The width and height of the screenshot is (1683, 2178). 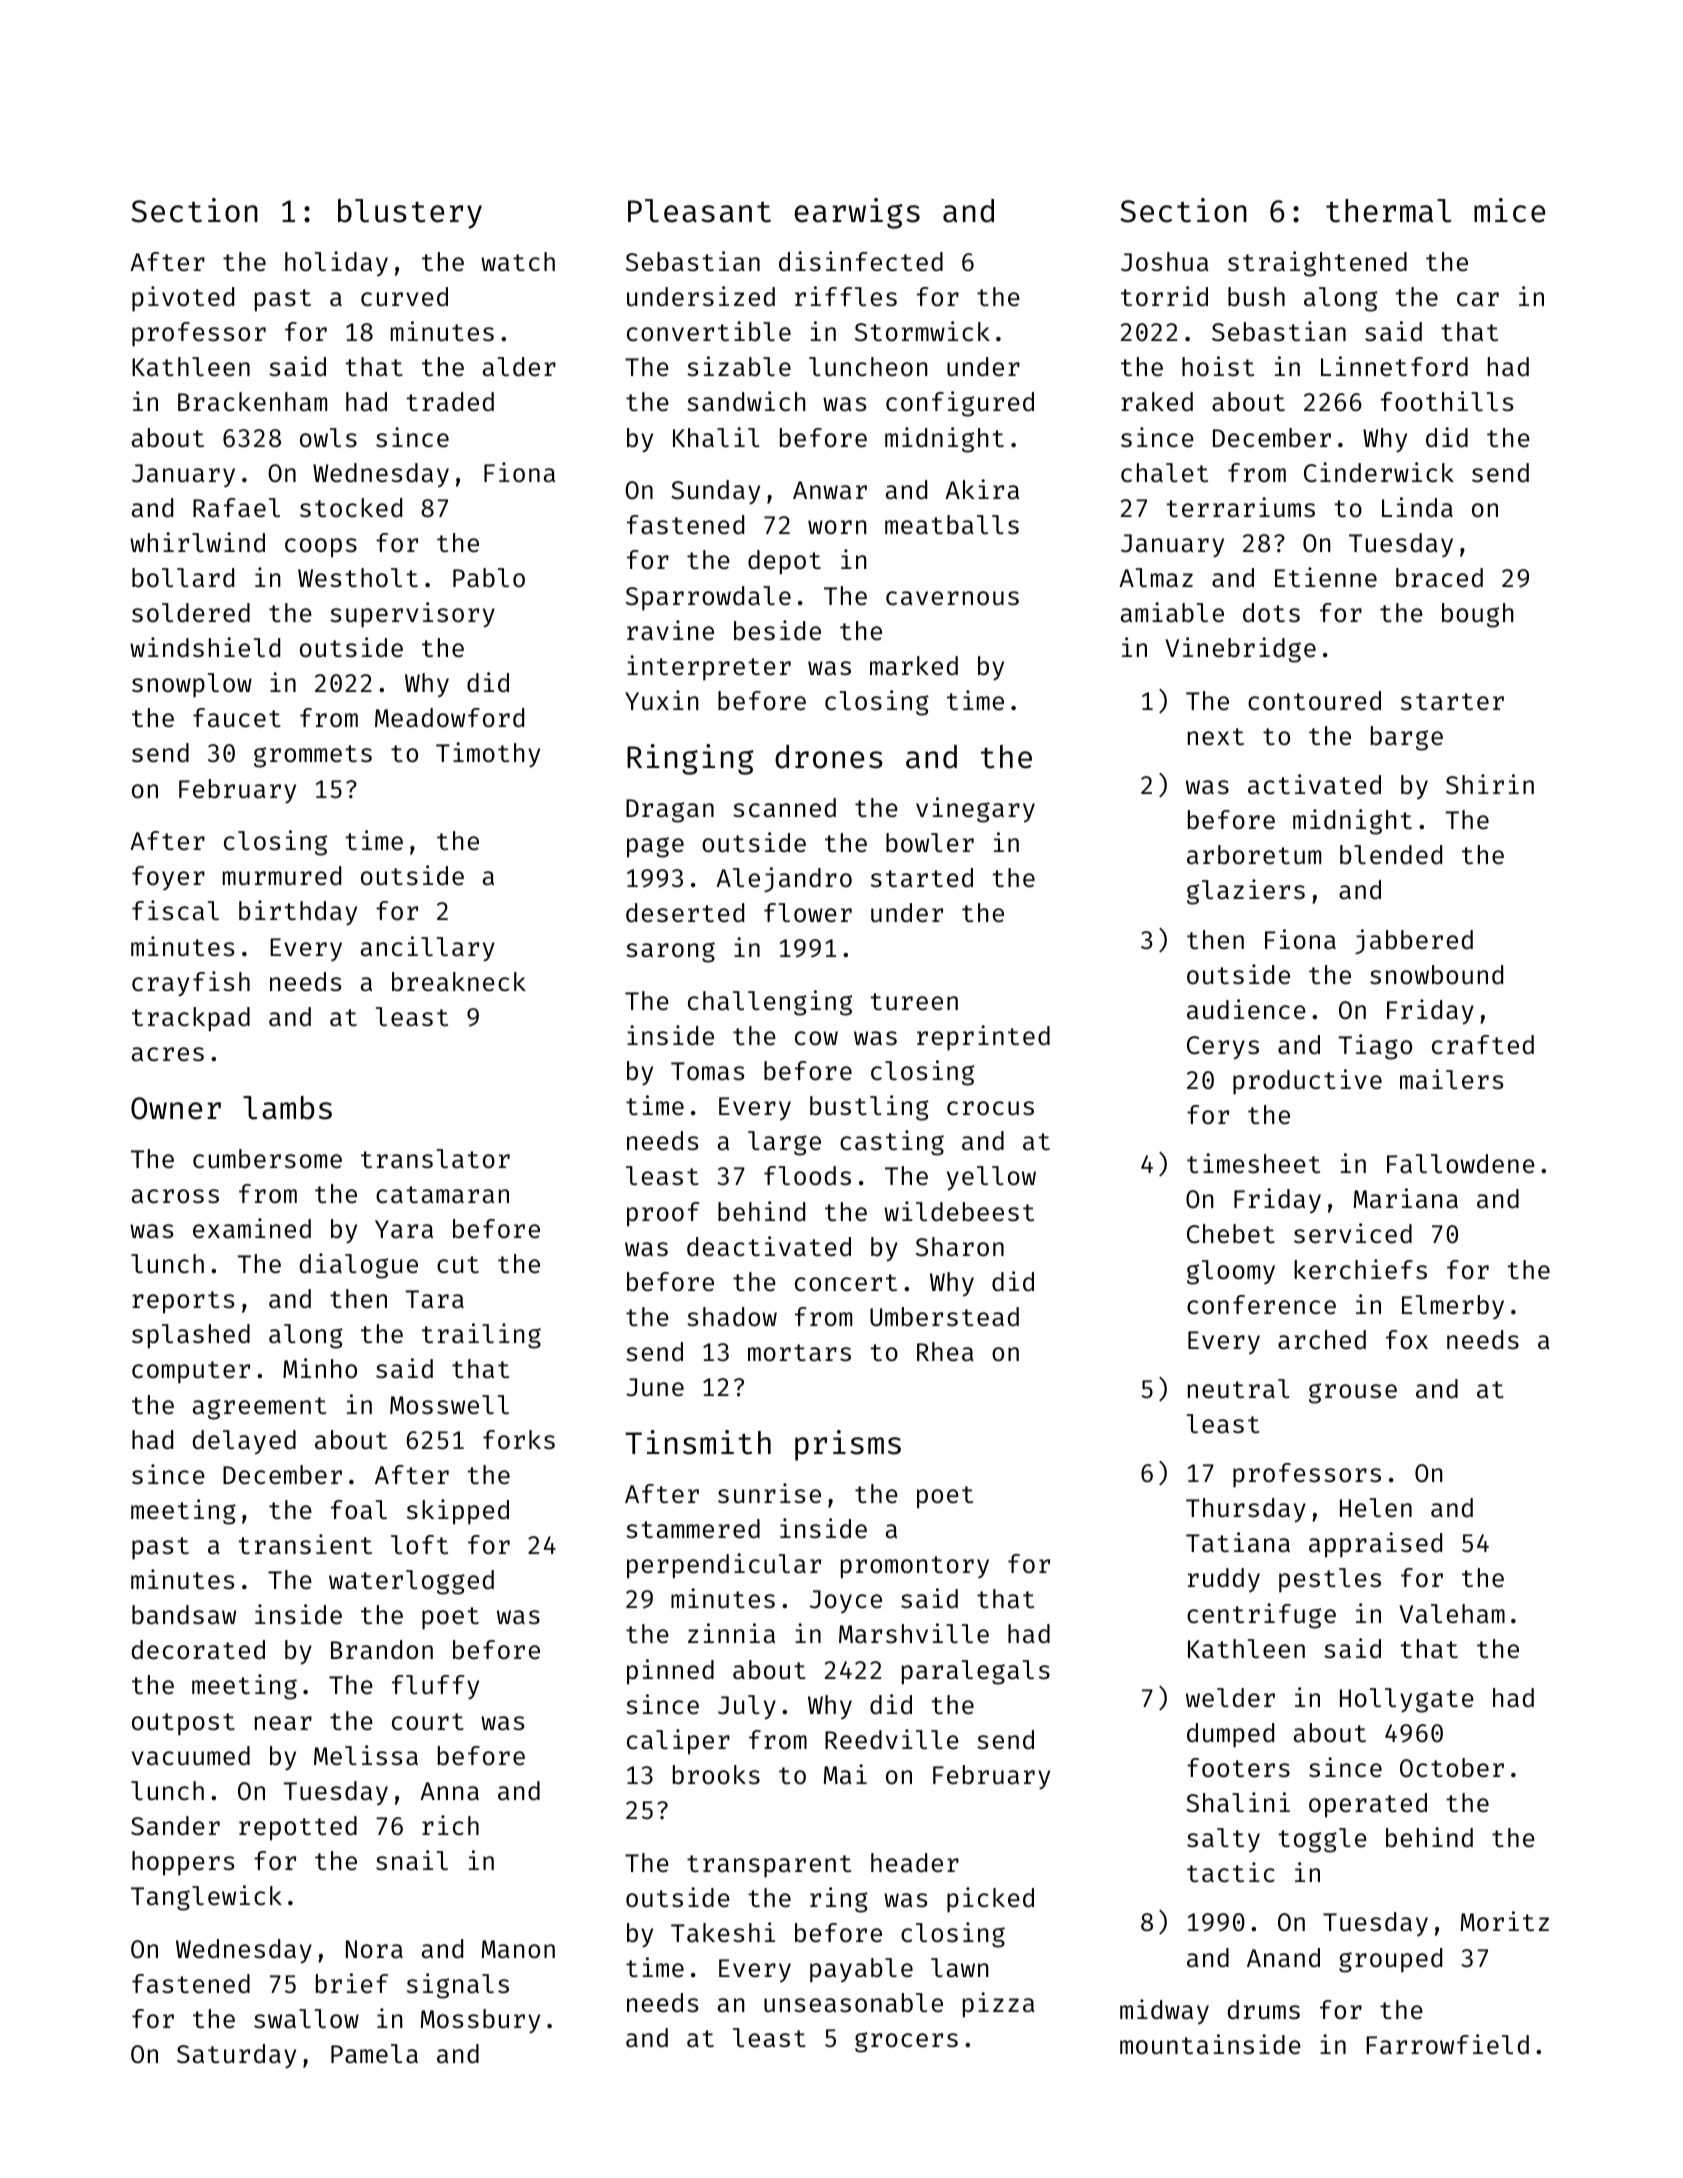 I want to click on bandsaw, so click(x=184, y=1615).
